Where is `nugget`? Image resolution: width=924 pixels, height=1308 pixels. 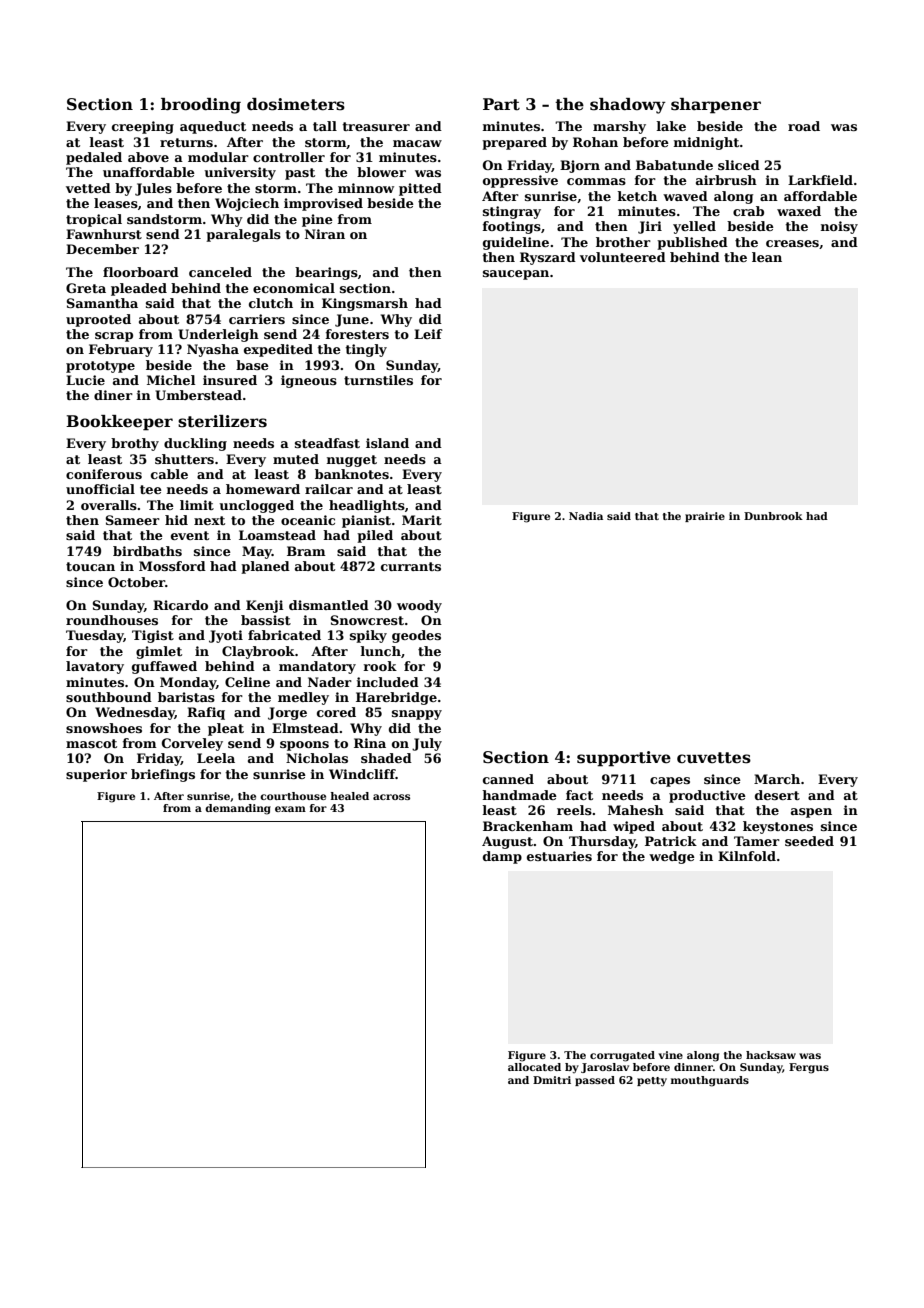
nugget is located at coordinates (352, 461).
